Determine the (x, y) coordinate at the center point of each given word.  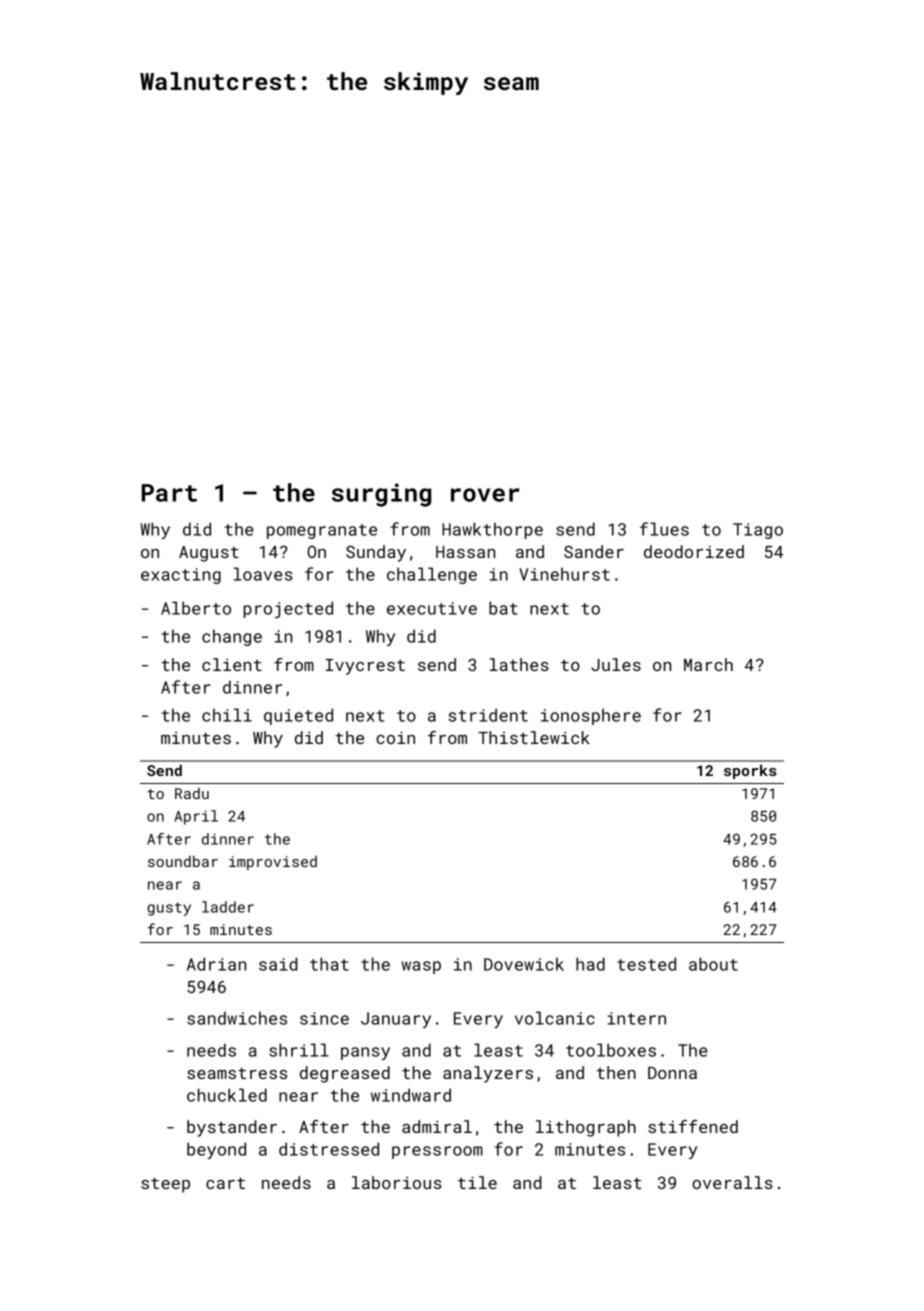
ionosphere (591, 716)
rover (485, 495)
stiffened (693, 1126)
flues (664, 529)
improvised (273, 863)
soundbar (183, 861)
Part (169, 493)
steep (165, 1185)
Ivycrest (365, 667)
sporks (750, 771)
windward (411, 1095)
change (232, 637)
